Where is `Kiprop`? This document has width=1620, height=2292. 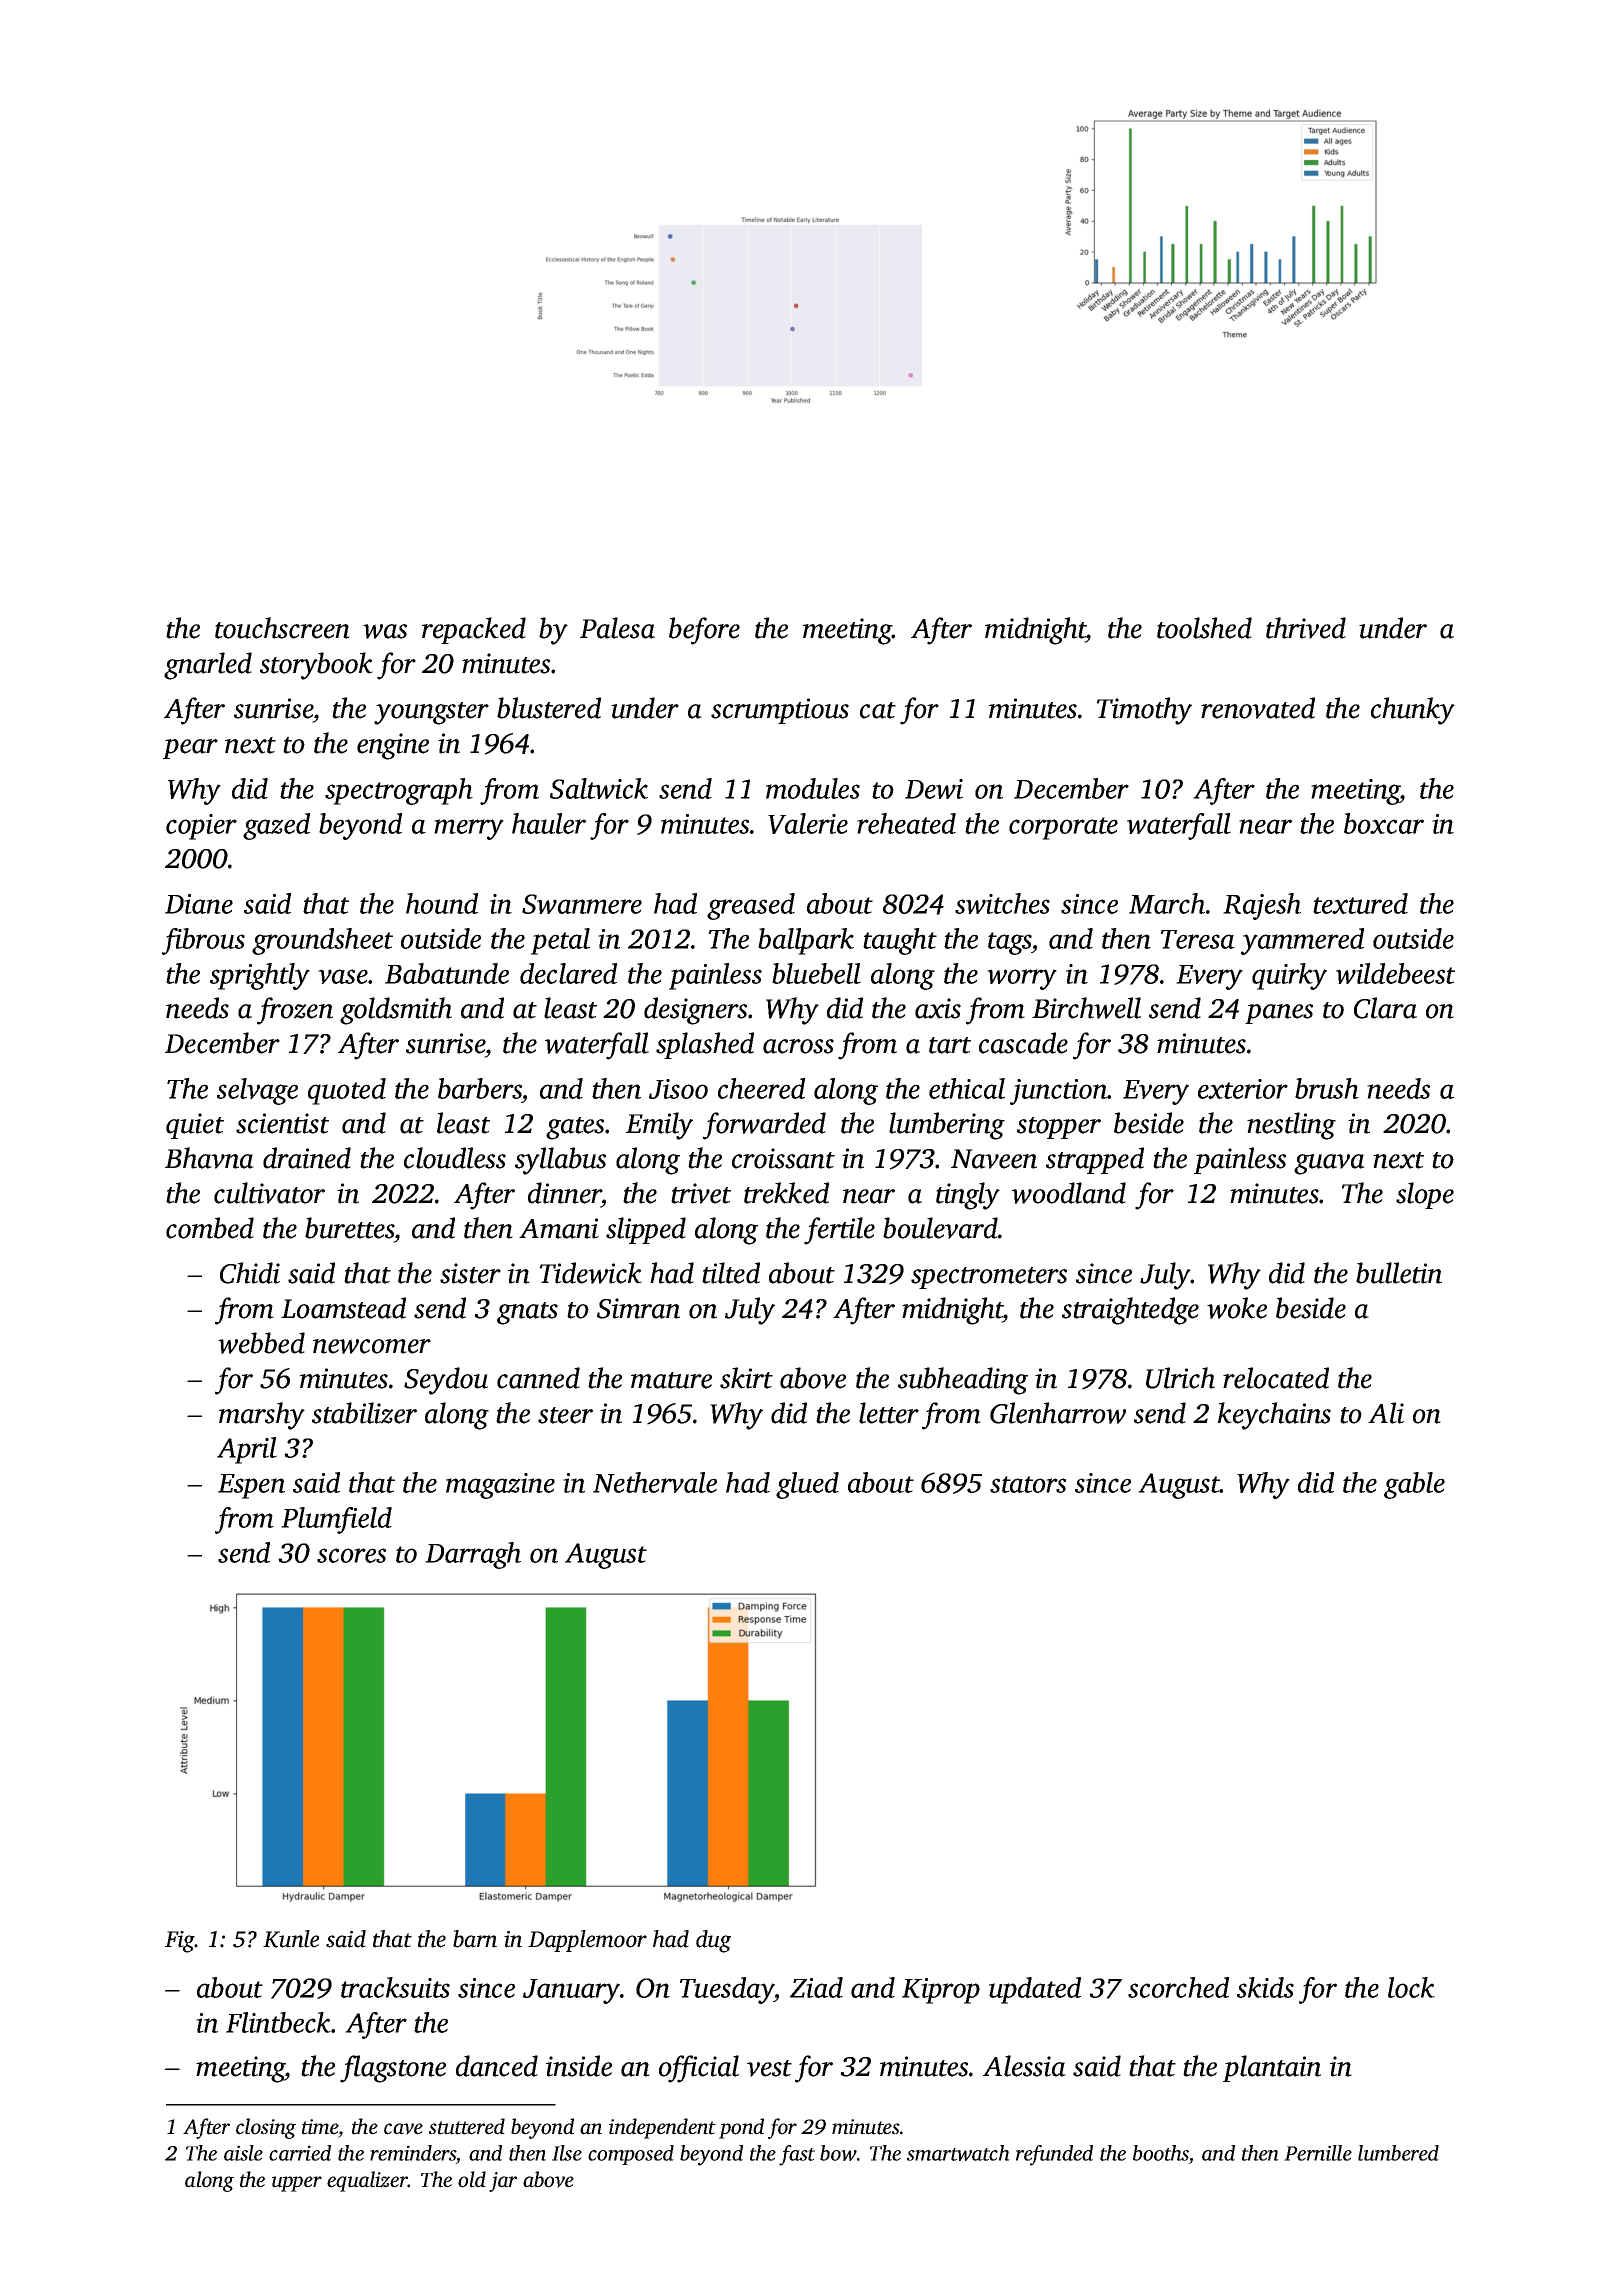
Kiprop is located at coordinates (941, 1991).
